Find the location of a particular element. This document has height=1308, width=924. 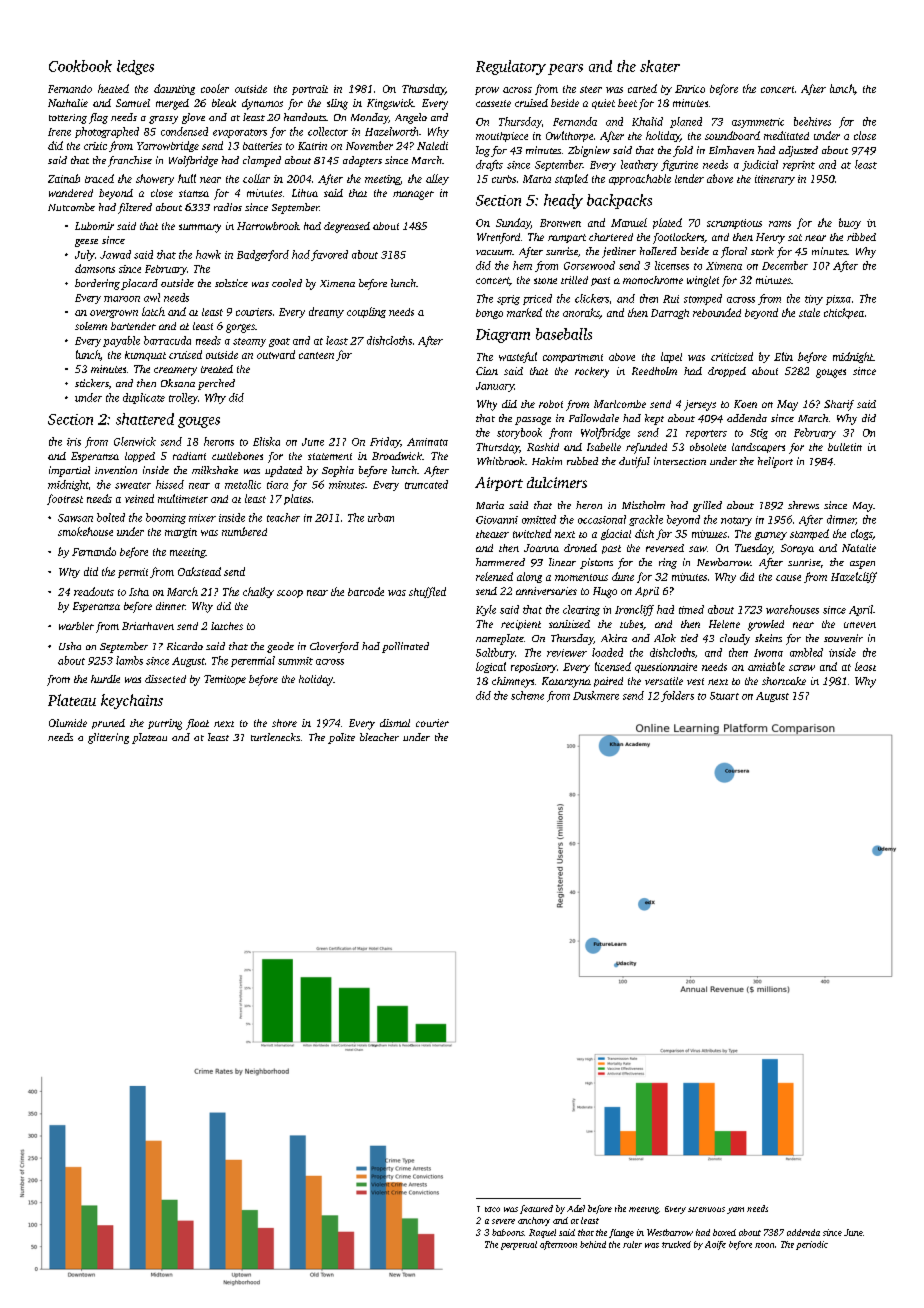

taco is located at coordinates (492, 1209).
